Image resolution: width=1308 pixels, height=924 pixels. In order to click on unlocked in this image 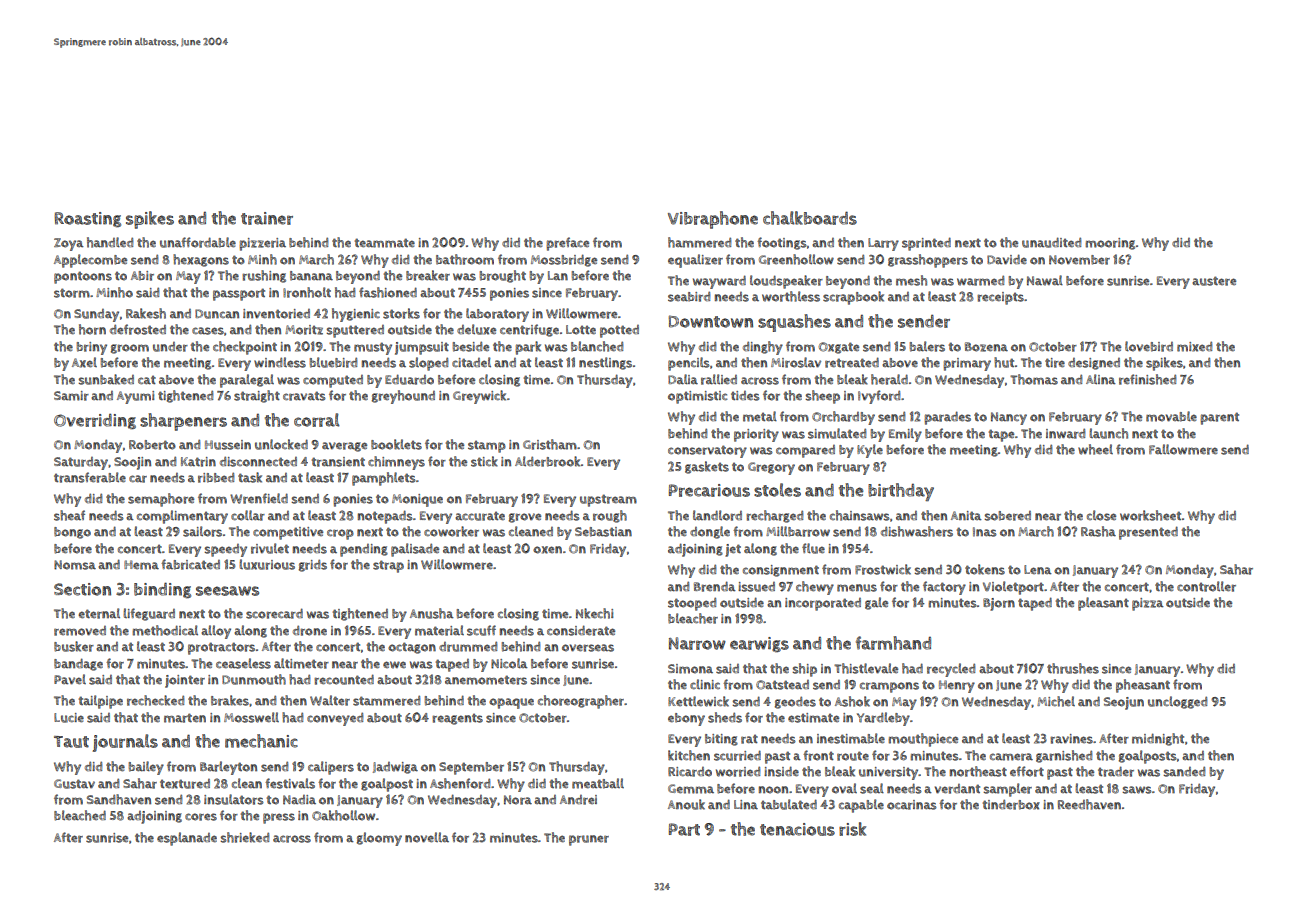, I will do `click(281, 444)`.
